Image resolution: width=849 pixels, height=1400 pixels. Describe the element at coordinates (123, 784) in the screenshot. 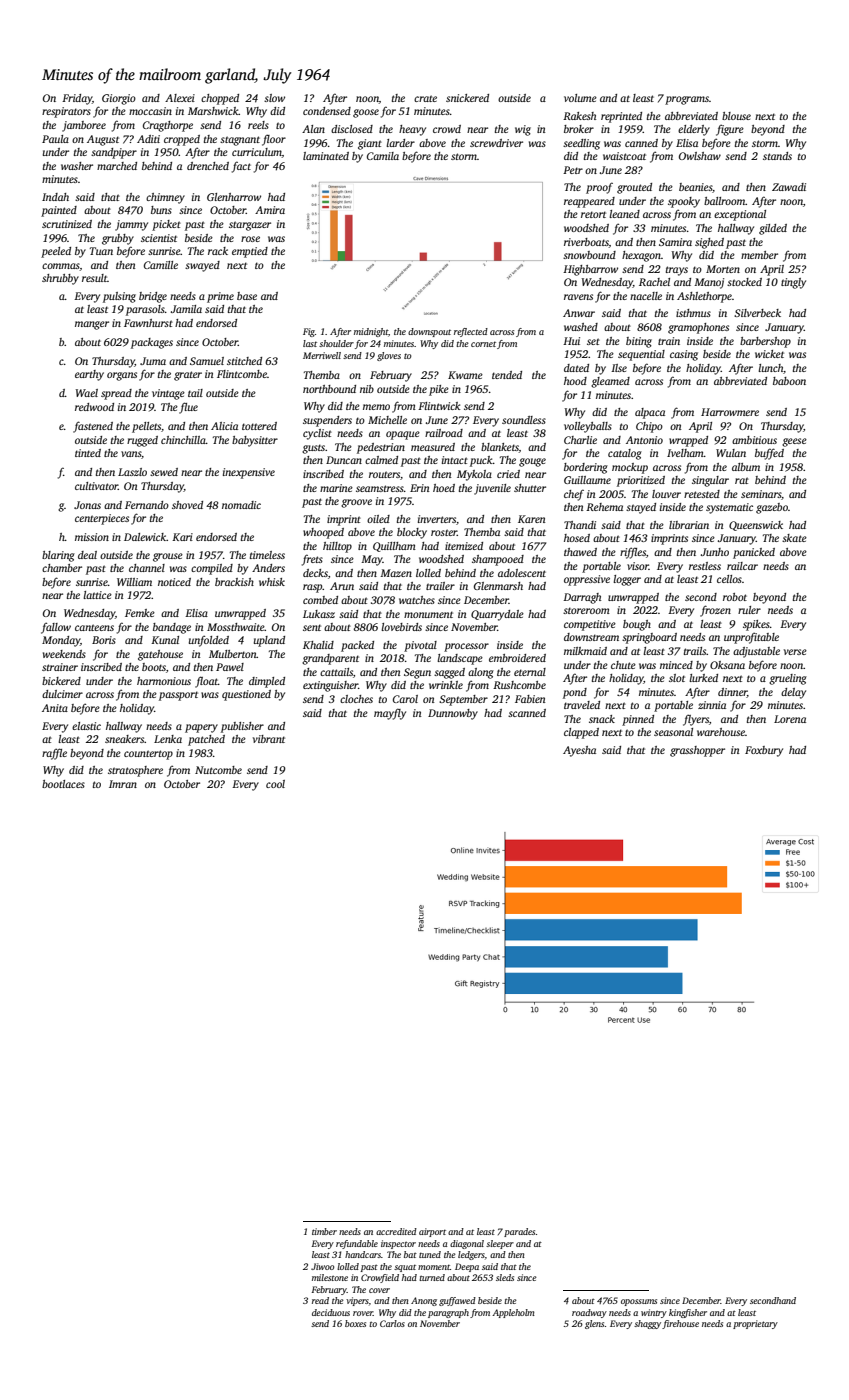

I see `Imran` at that location.
